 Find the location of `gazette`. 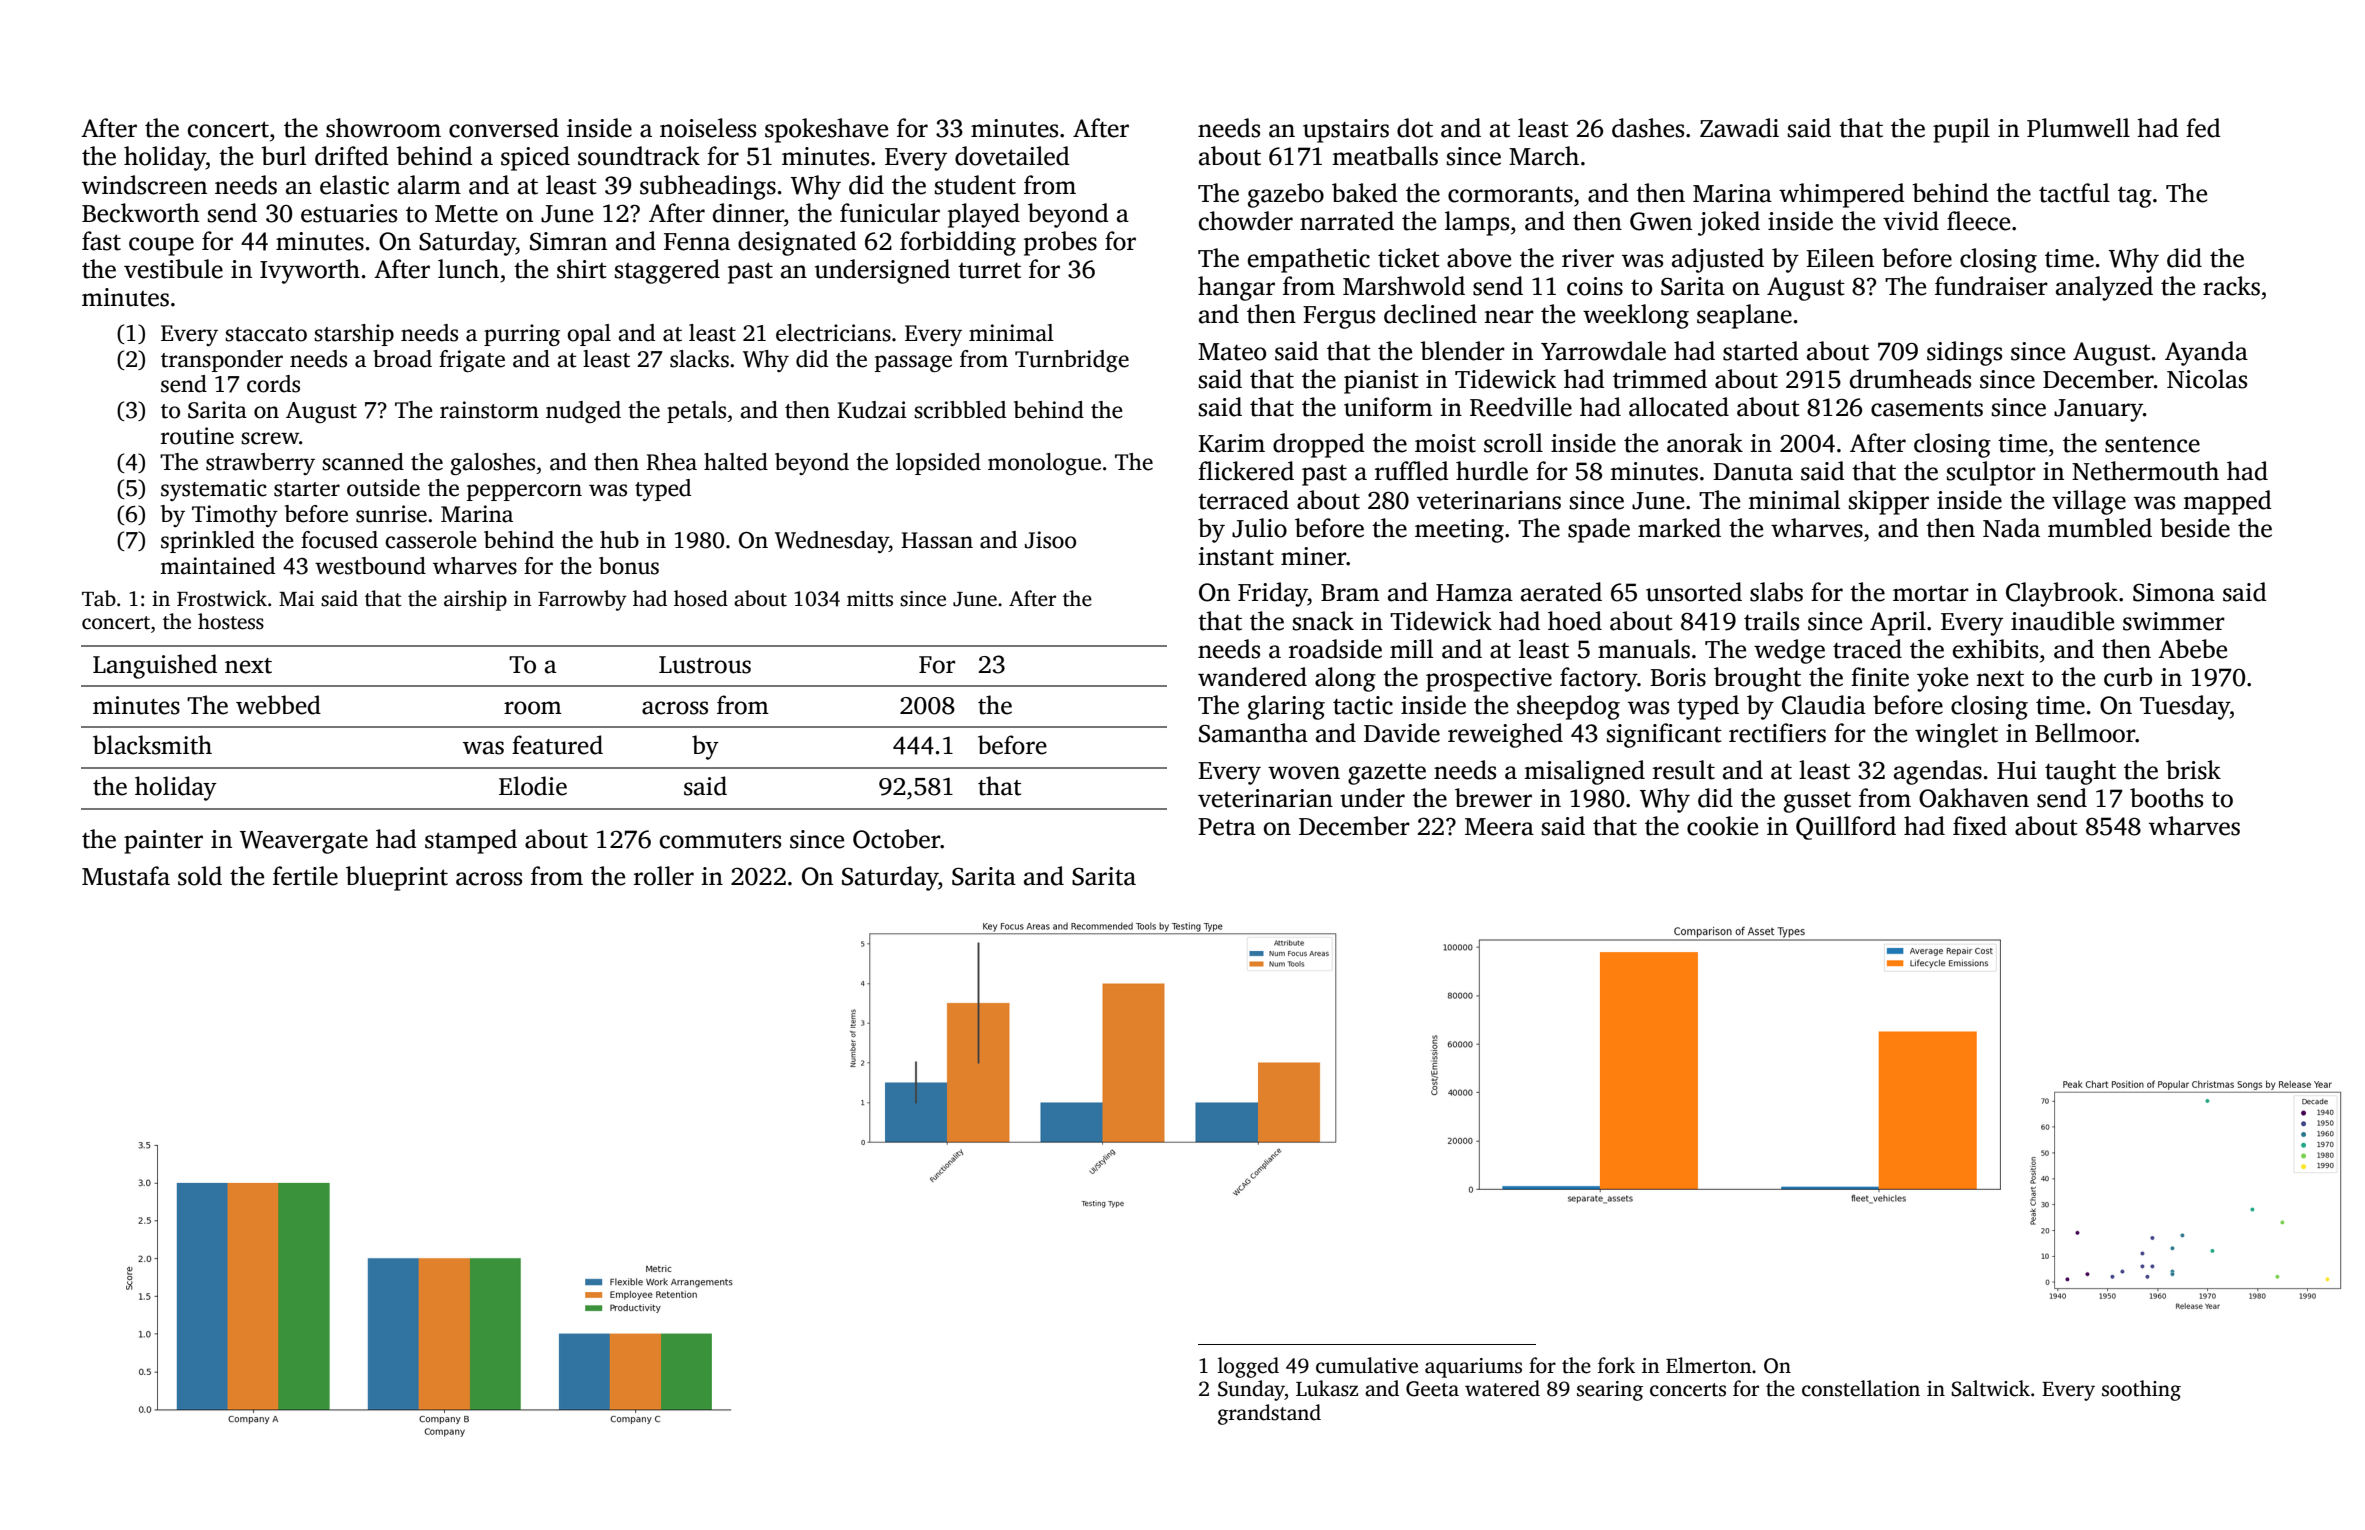

gazette is located at coordinates (1387, 774).
